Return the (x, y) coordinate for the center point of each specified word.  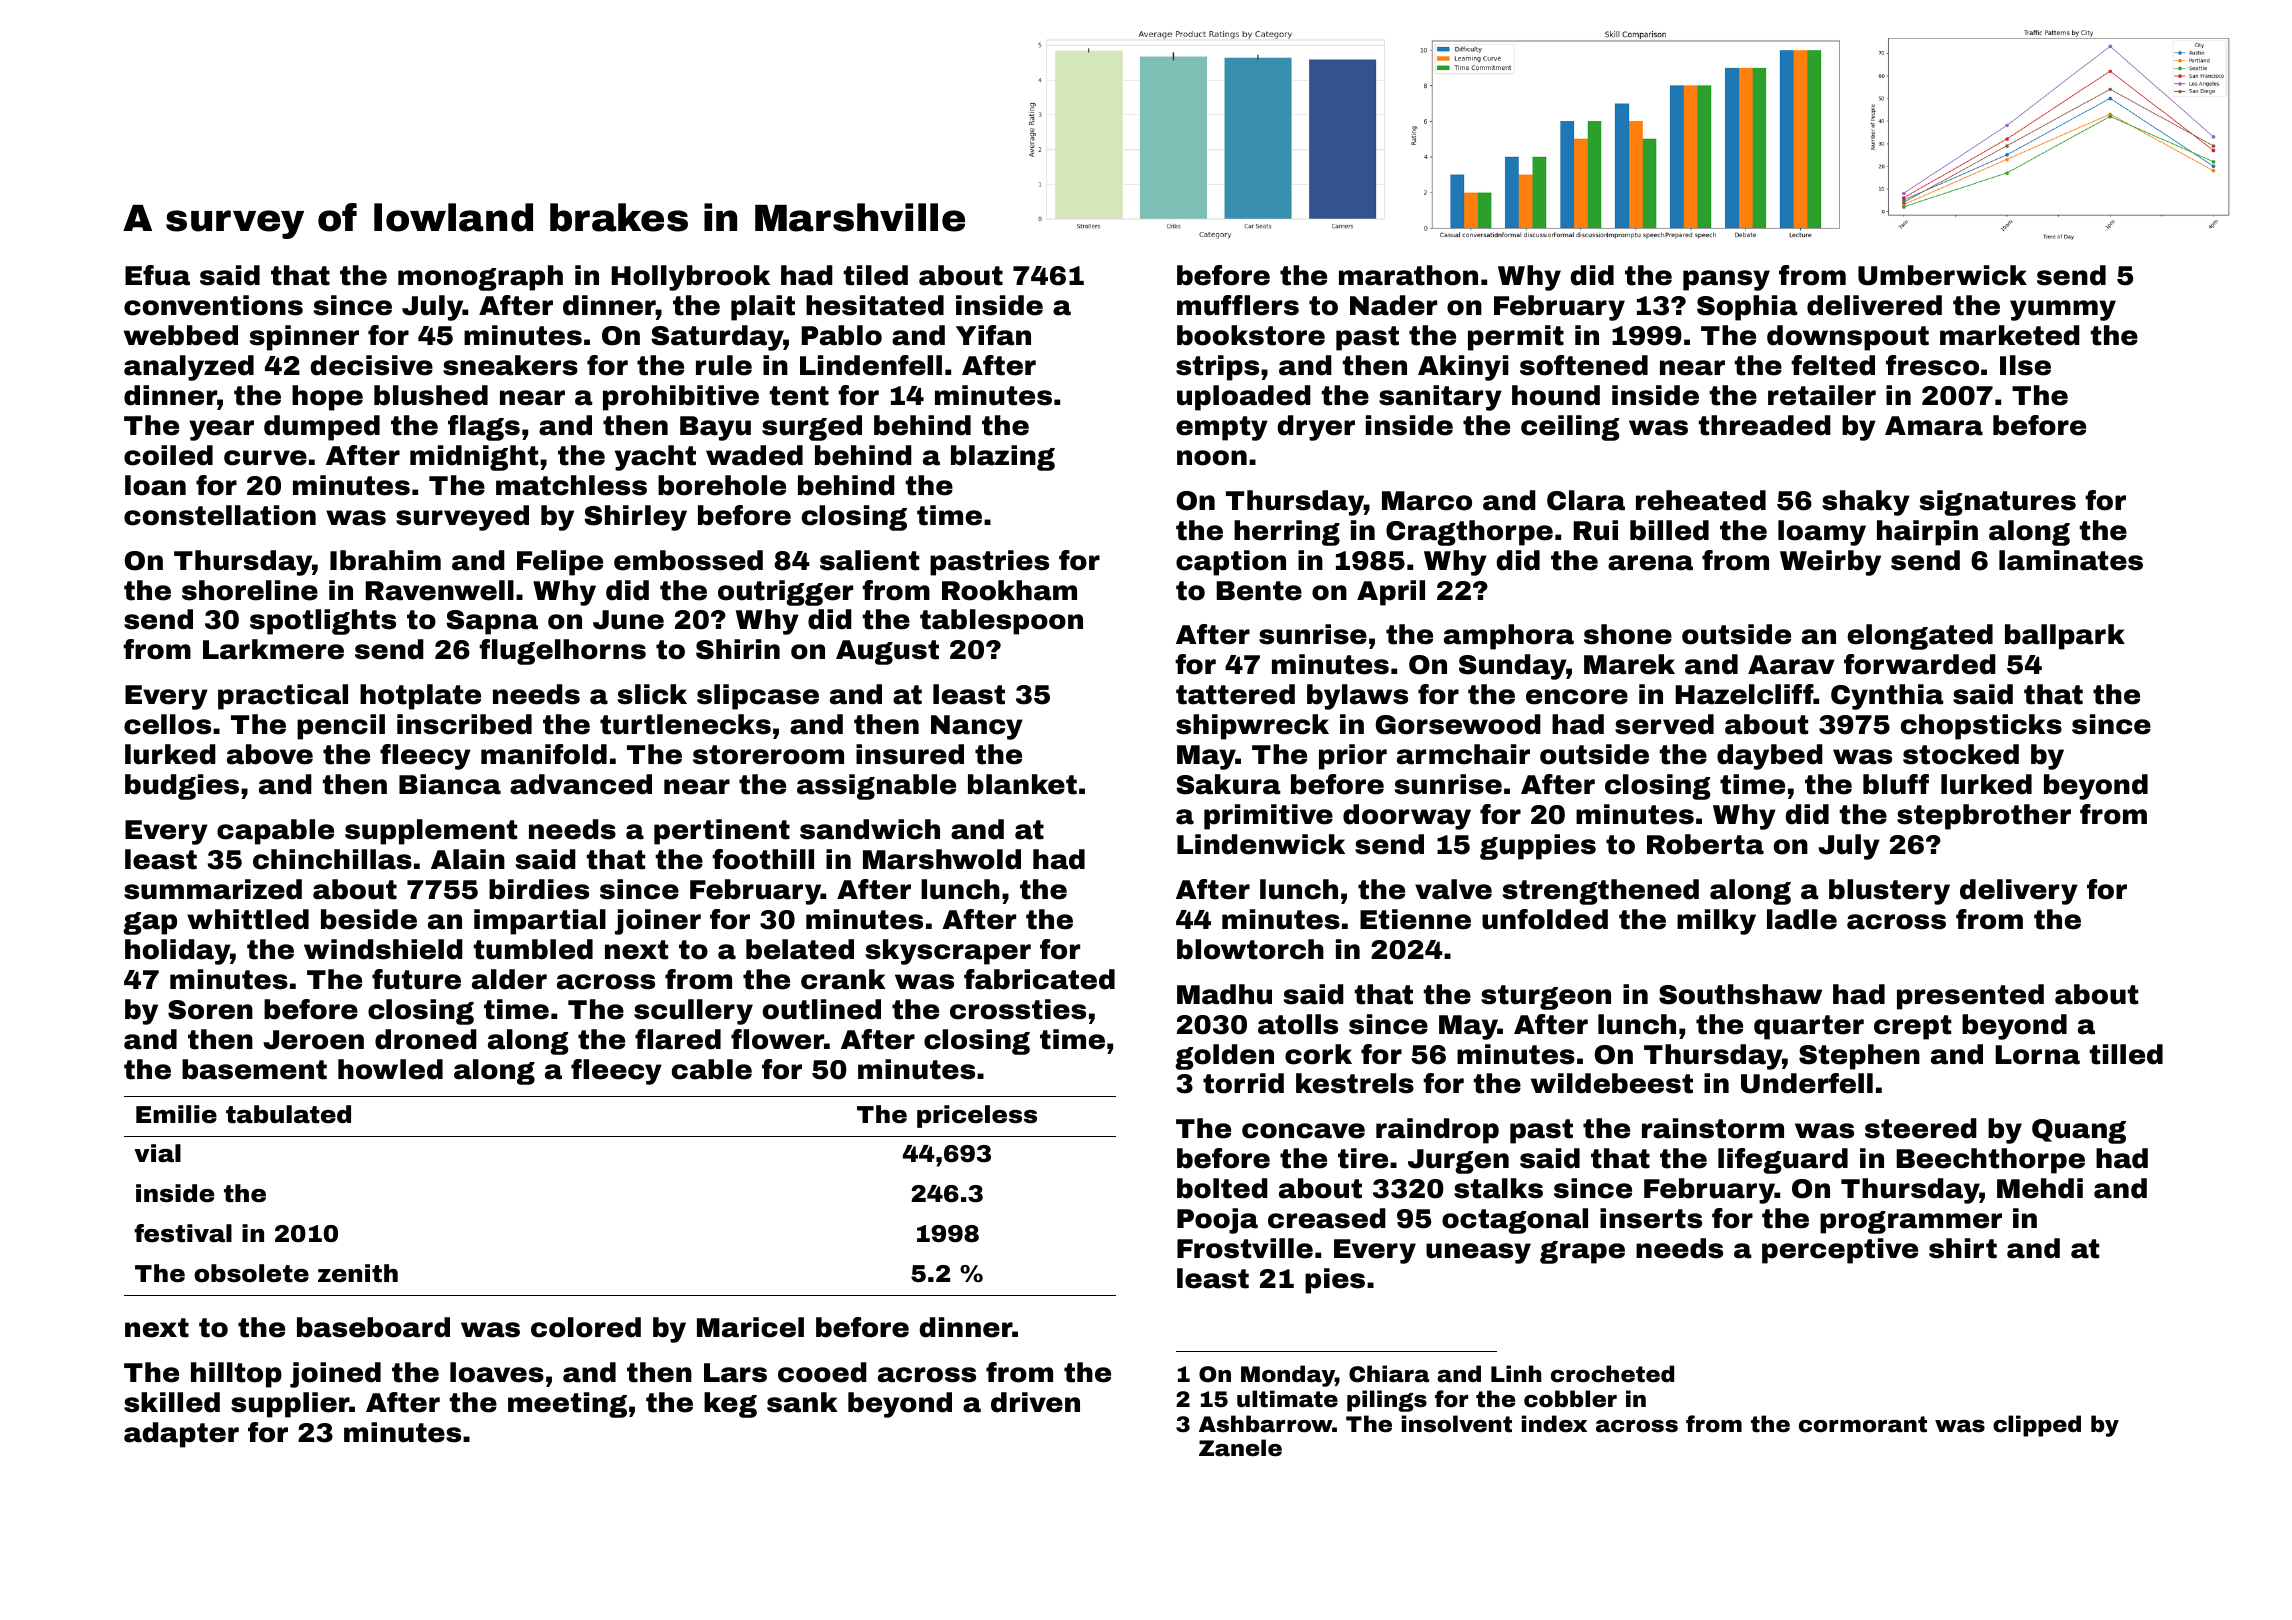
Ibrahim (385, 560)
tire (1363, 1158)
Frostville (1245, 1248)
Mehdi (2040, 1188)
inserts (1651, 1218)
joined (335, 1375)
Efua (157, 275)
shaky (1866, 503)
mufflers (1238, 305)
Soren (210, 1010)
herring (1287, 533)
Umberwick (1942, 275)
